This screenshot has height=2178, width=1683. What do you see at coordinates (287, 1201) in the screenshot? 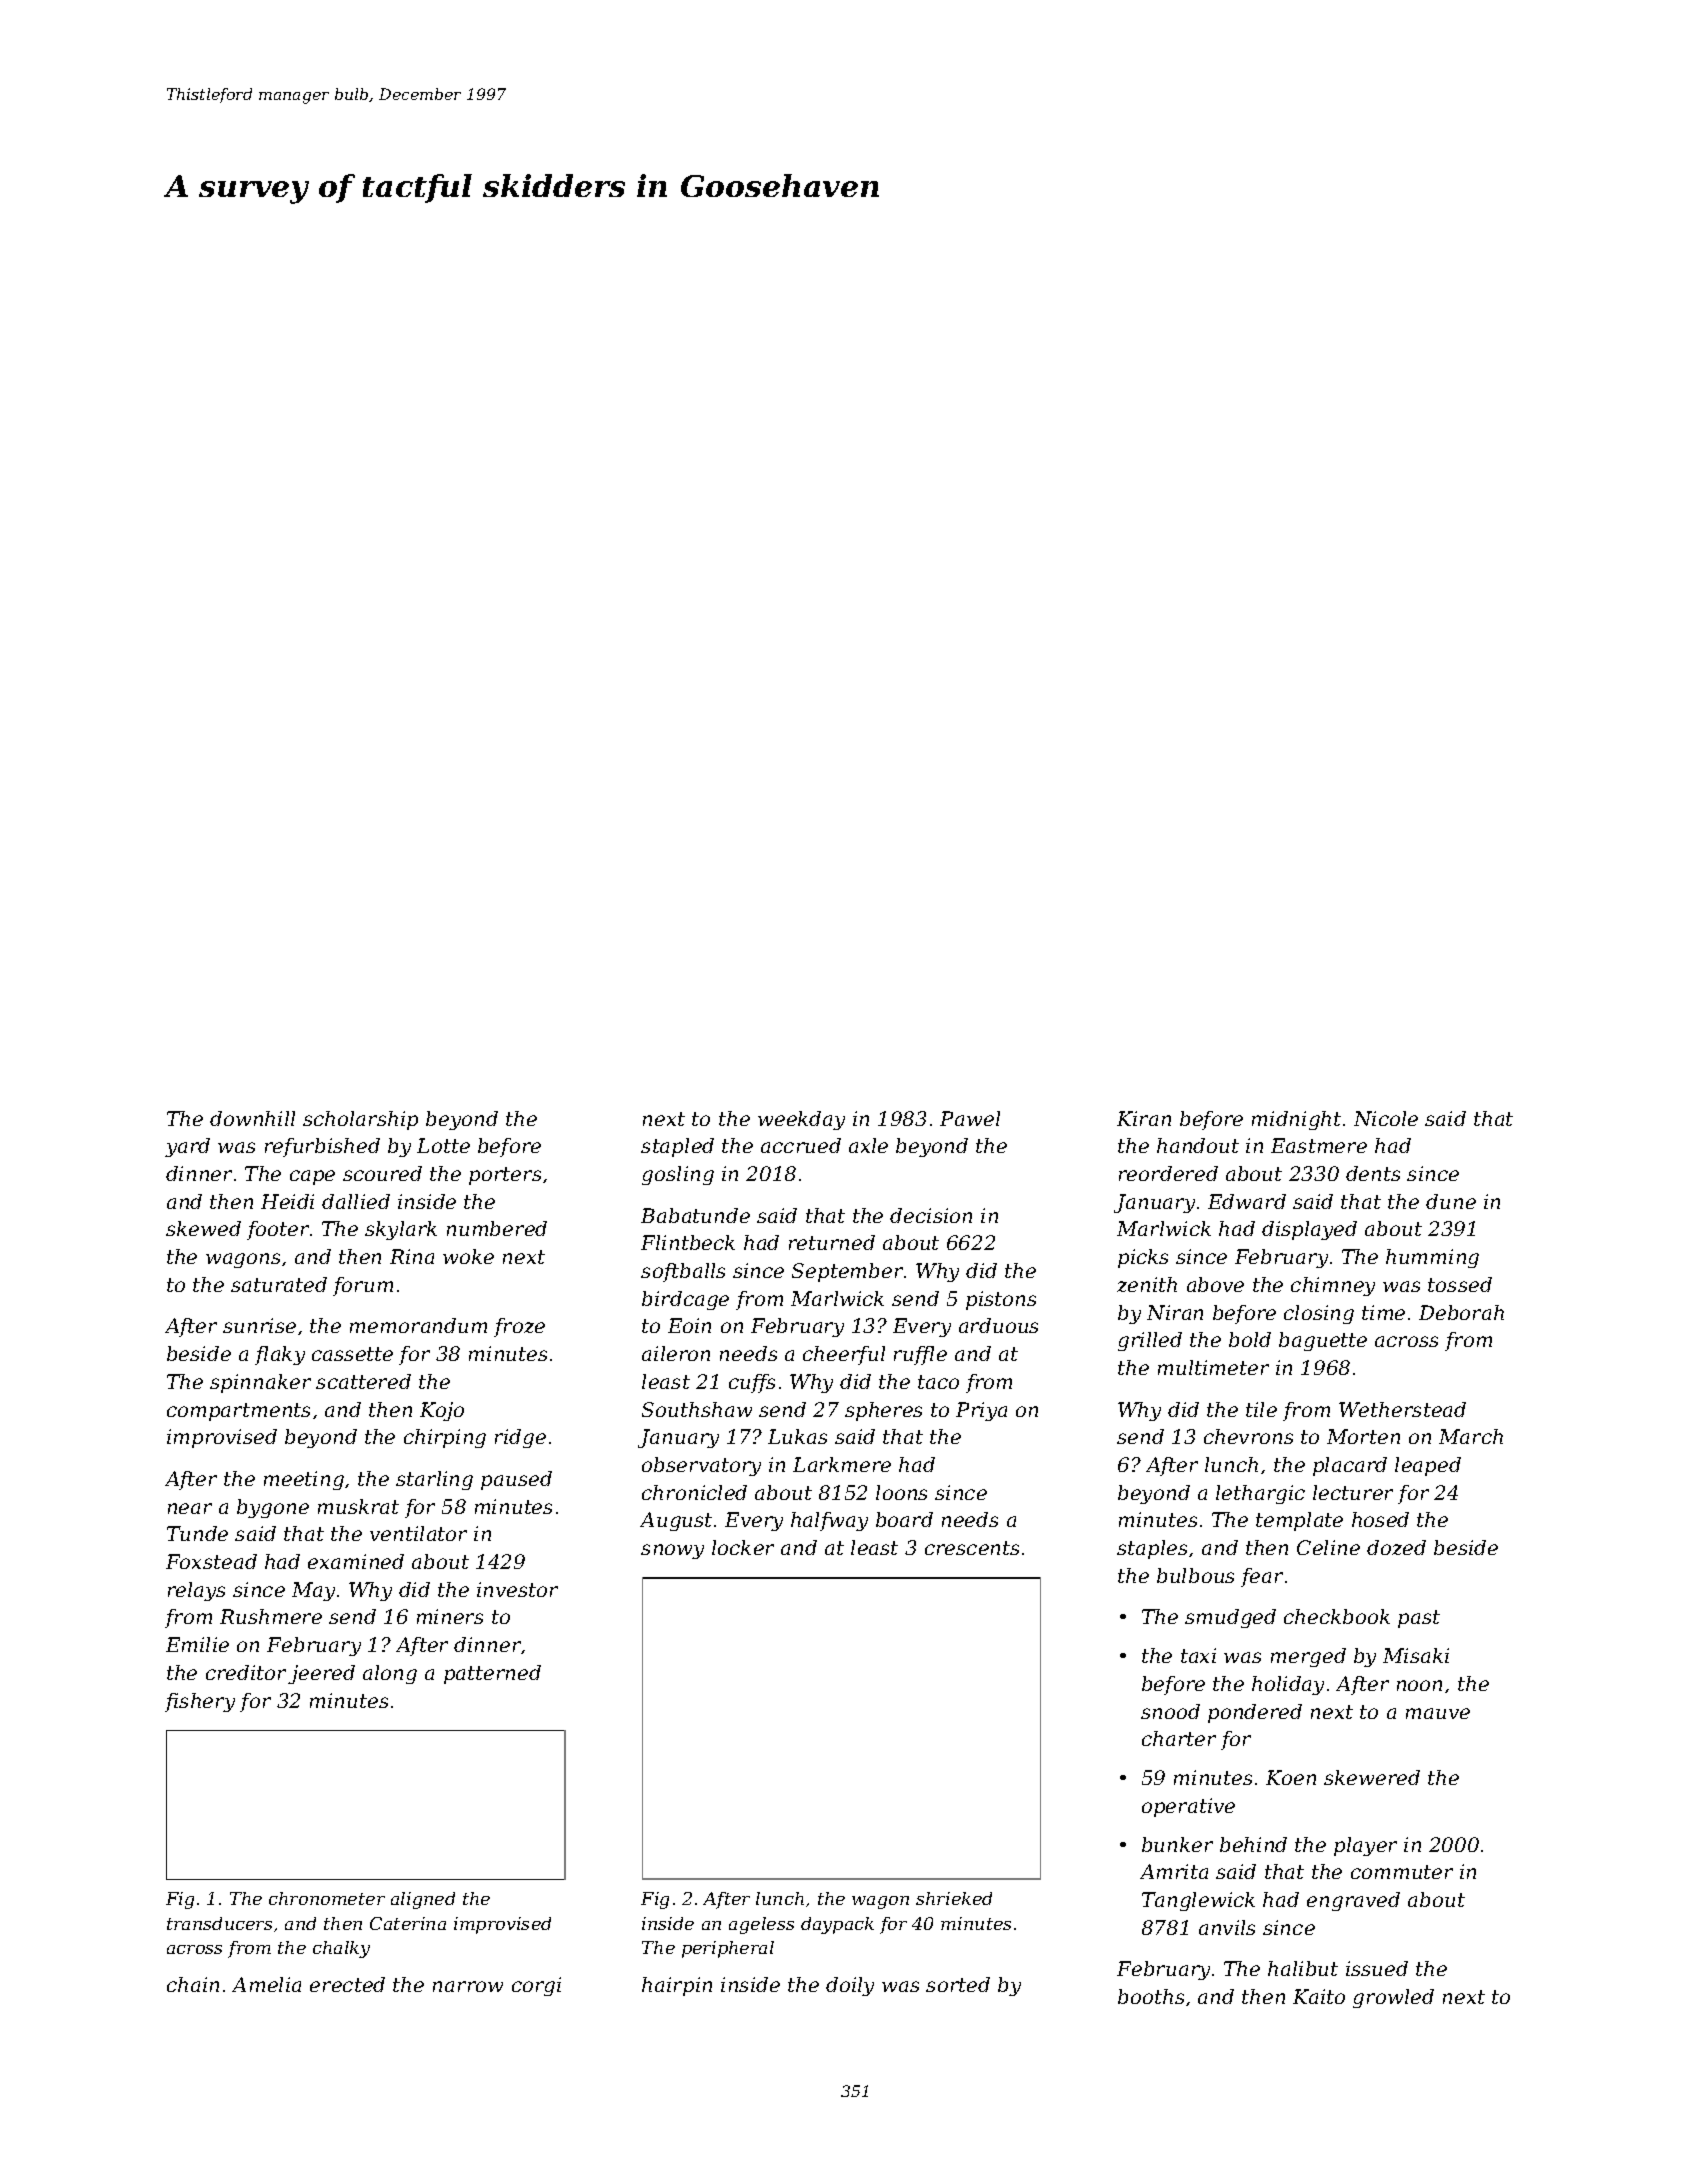
I see `Heidi` at bounding box center [287, 1201].
